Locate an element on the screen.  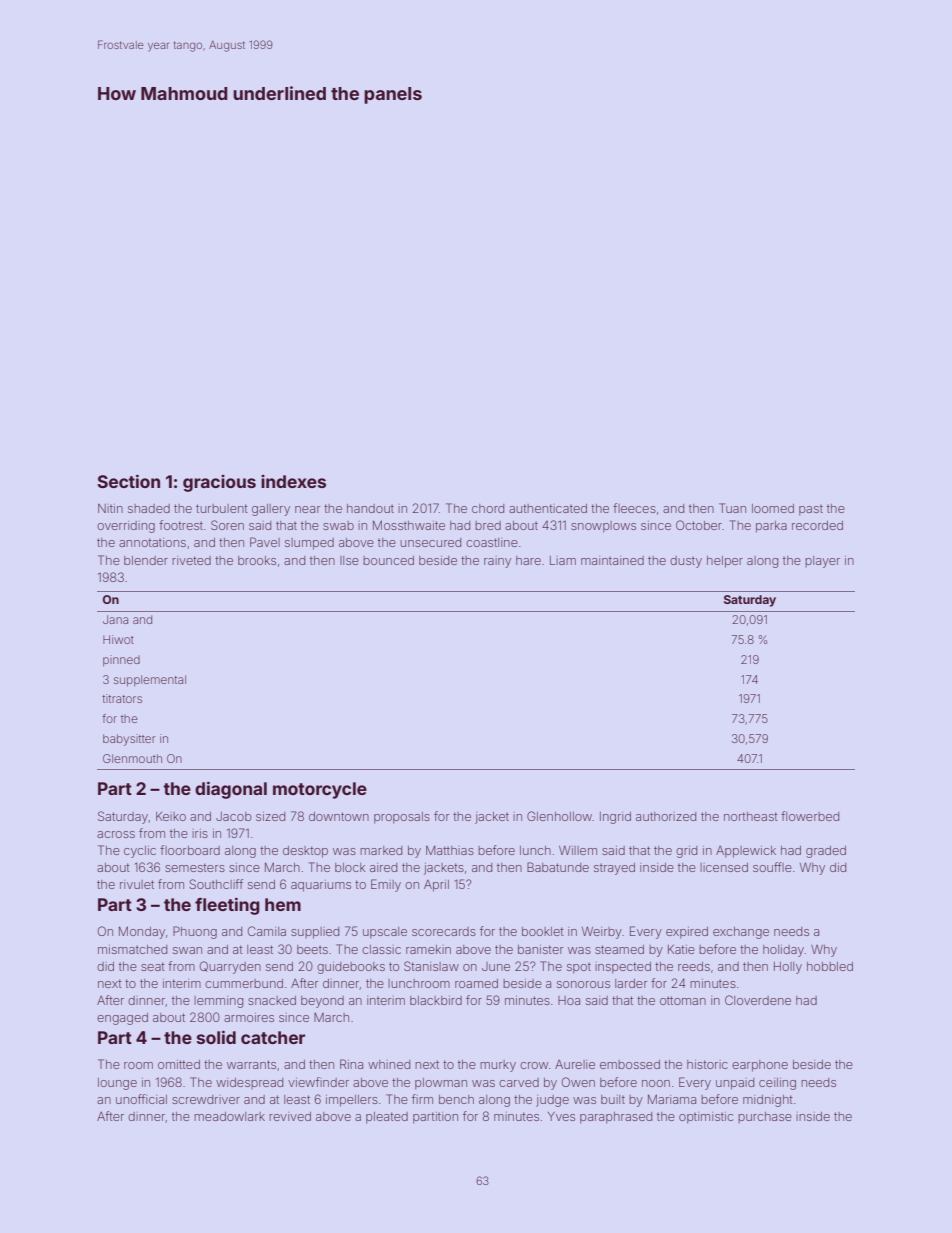
maintained is located at coordinates (612, 560).
